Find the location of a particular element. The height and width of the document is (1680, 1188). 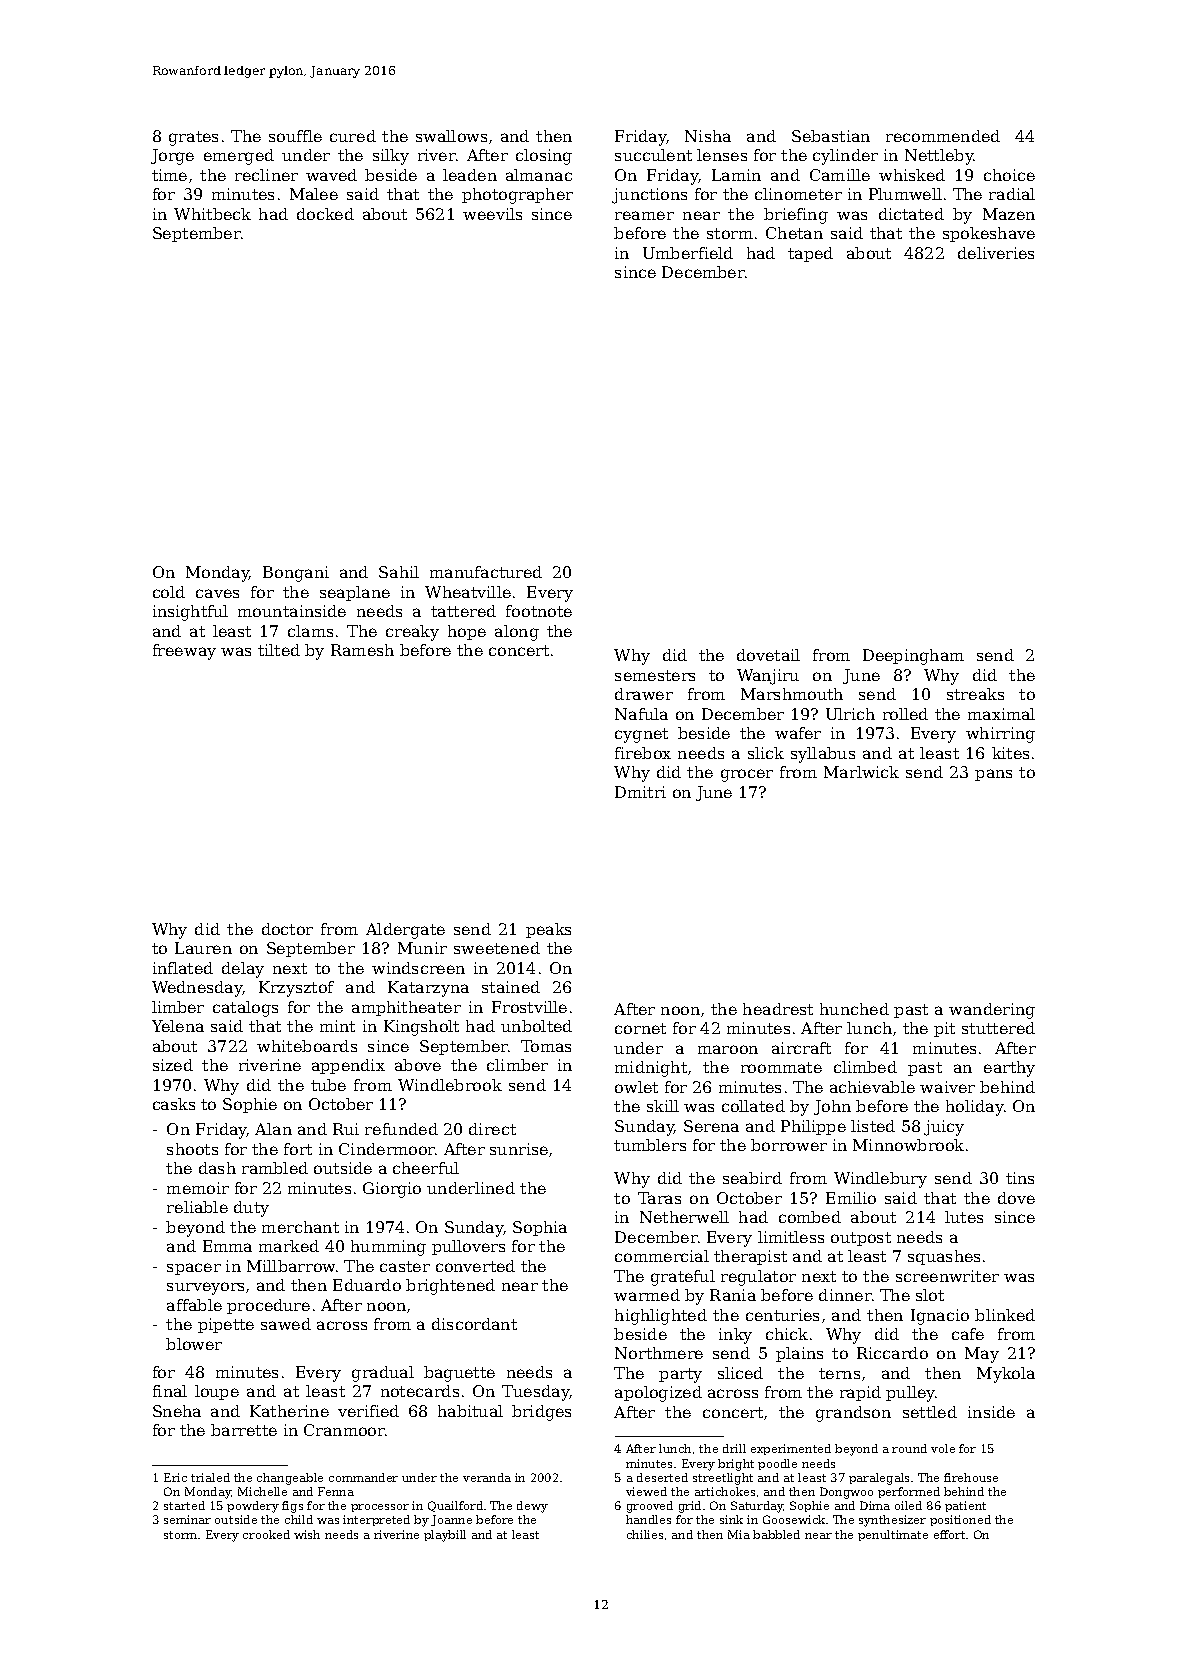

weevils is located at coordinates (492, 214).
